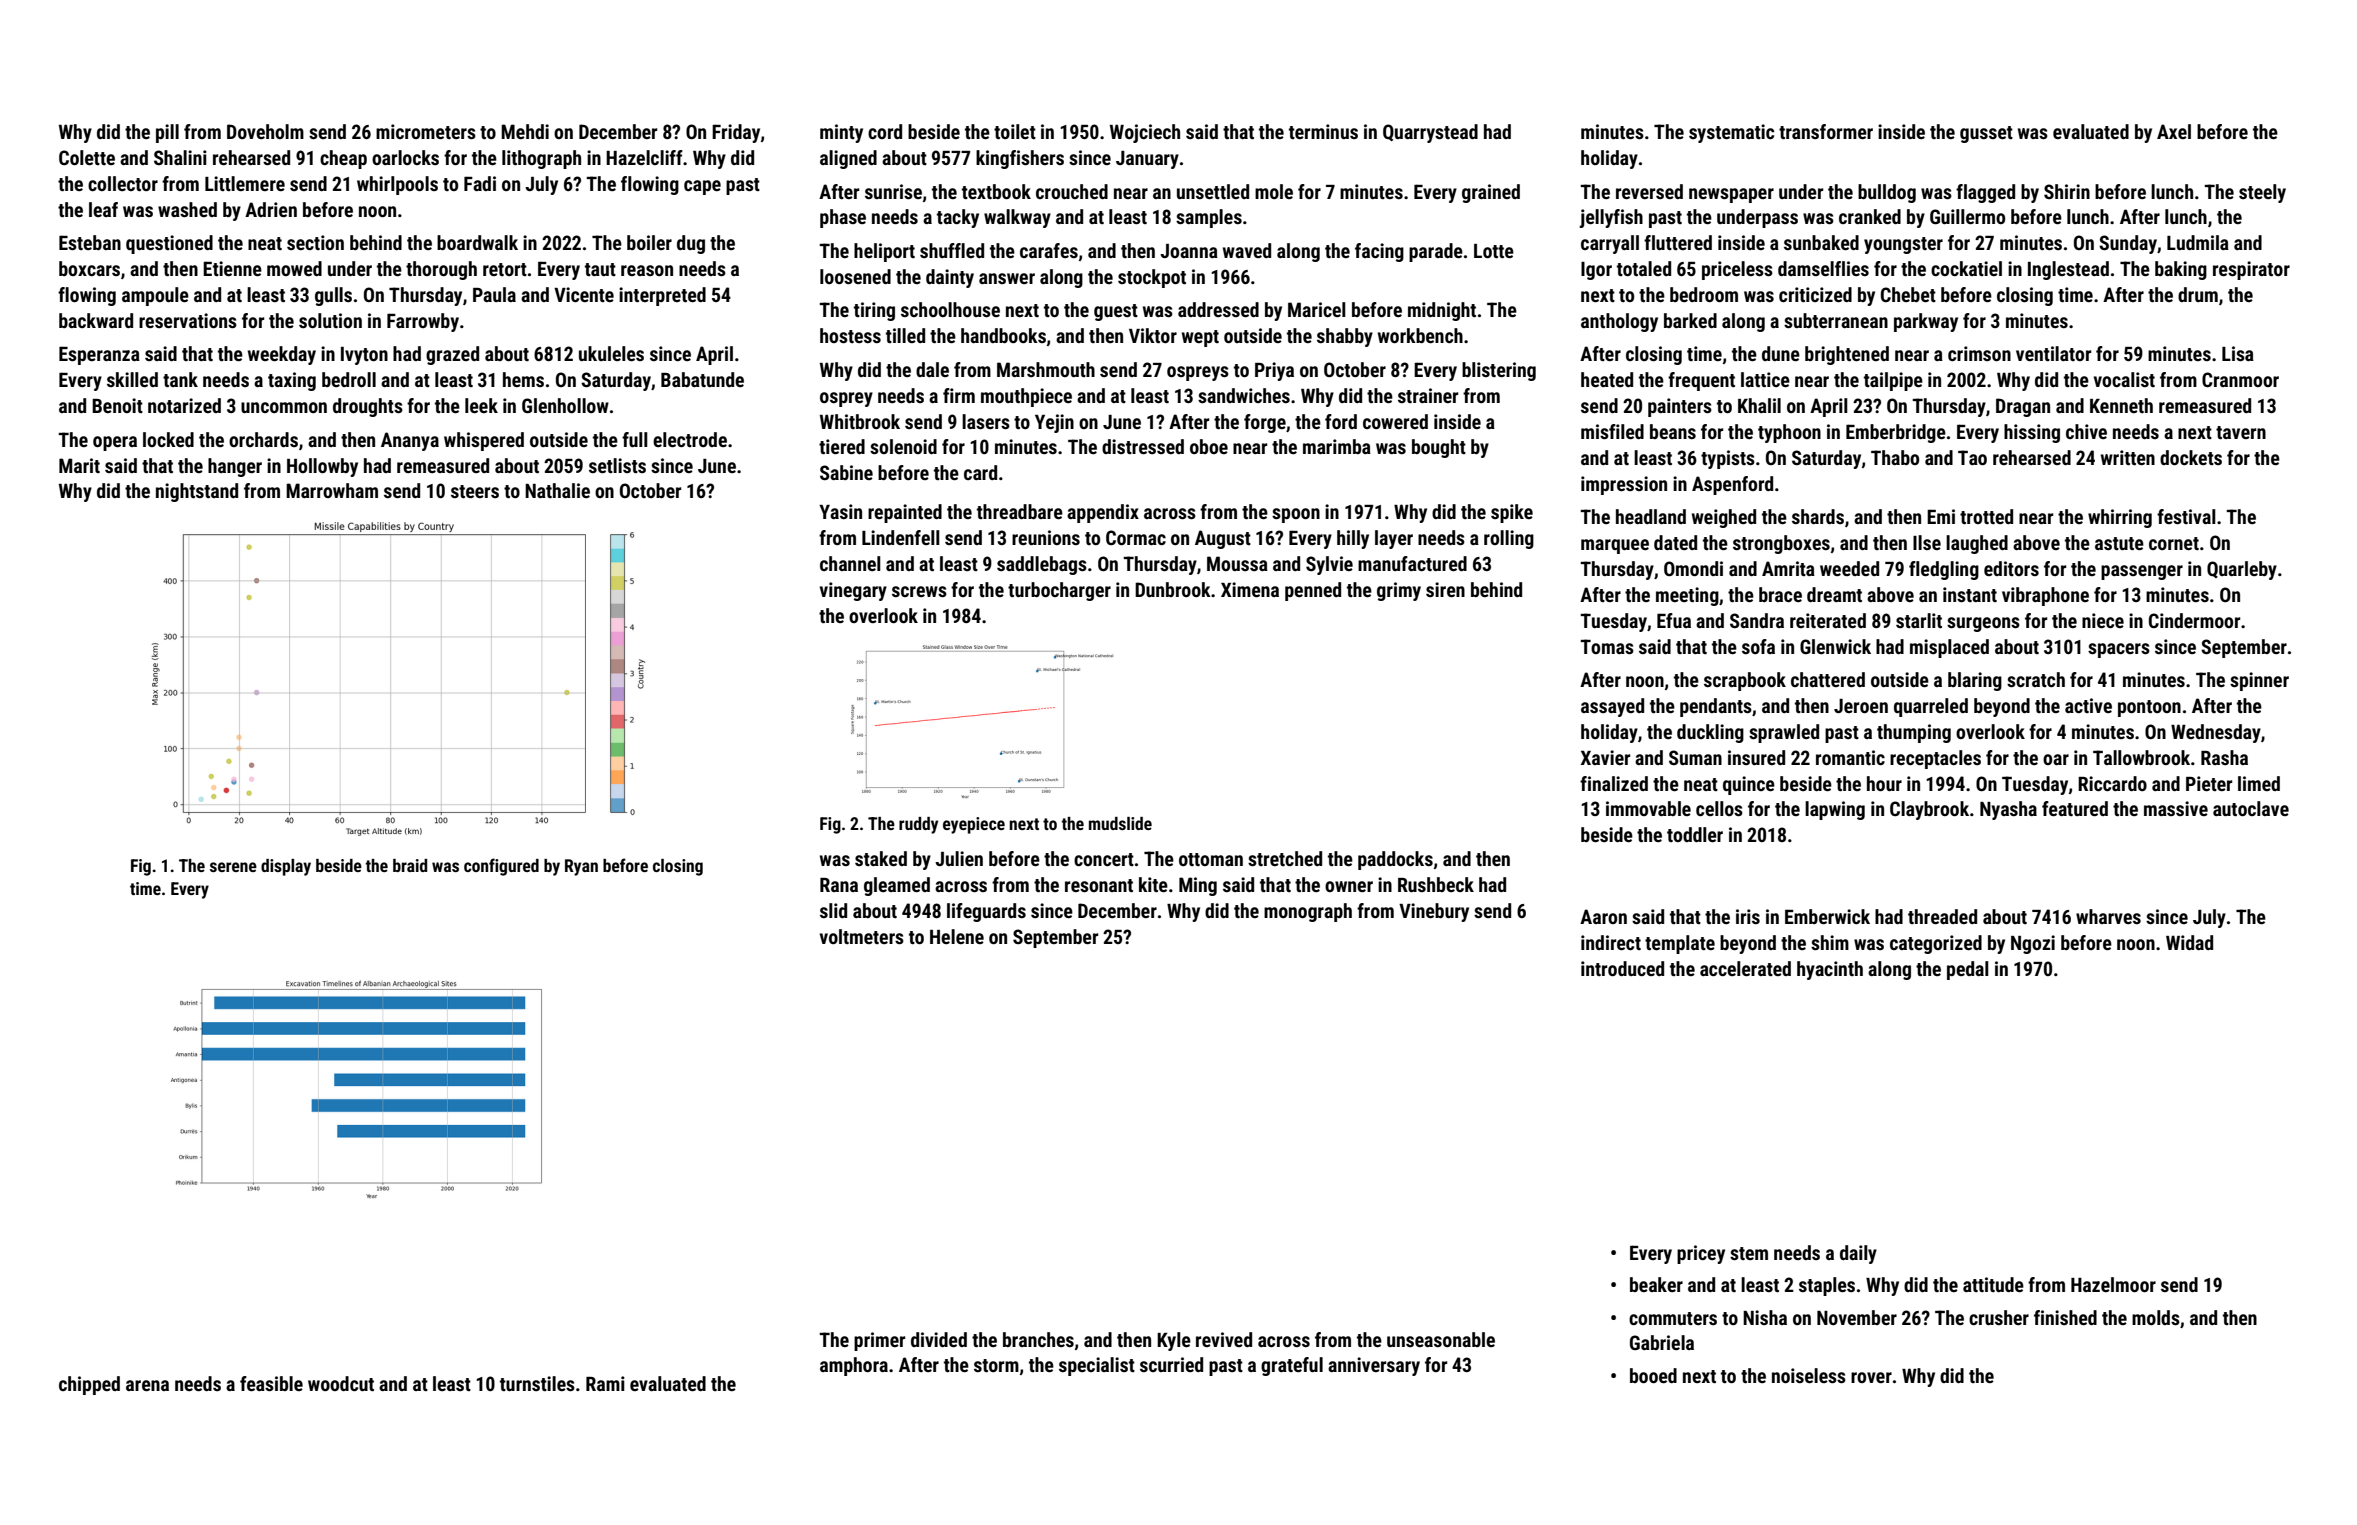  What do you see at coordinates (1830, 970) in the page?
I see `hyacinth` at bounding box center [1830, 970].
